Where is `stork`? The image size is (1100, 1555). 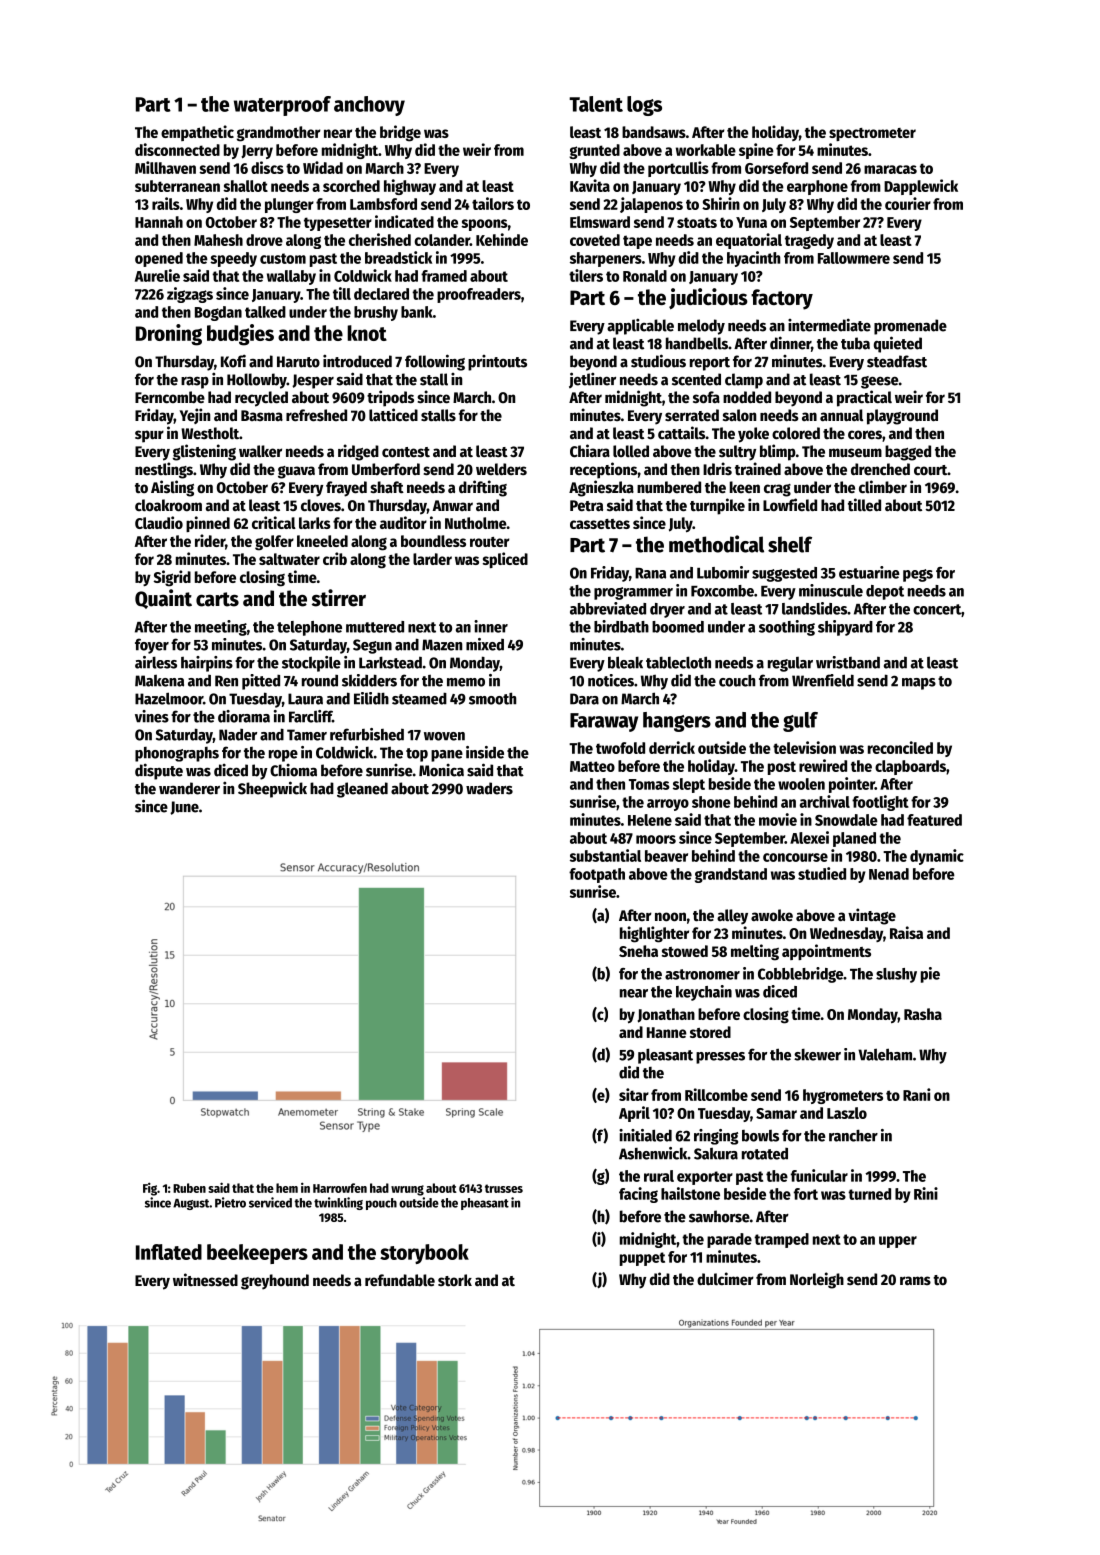 stork is located at coordinates (455, 1280).
